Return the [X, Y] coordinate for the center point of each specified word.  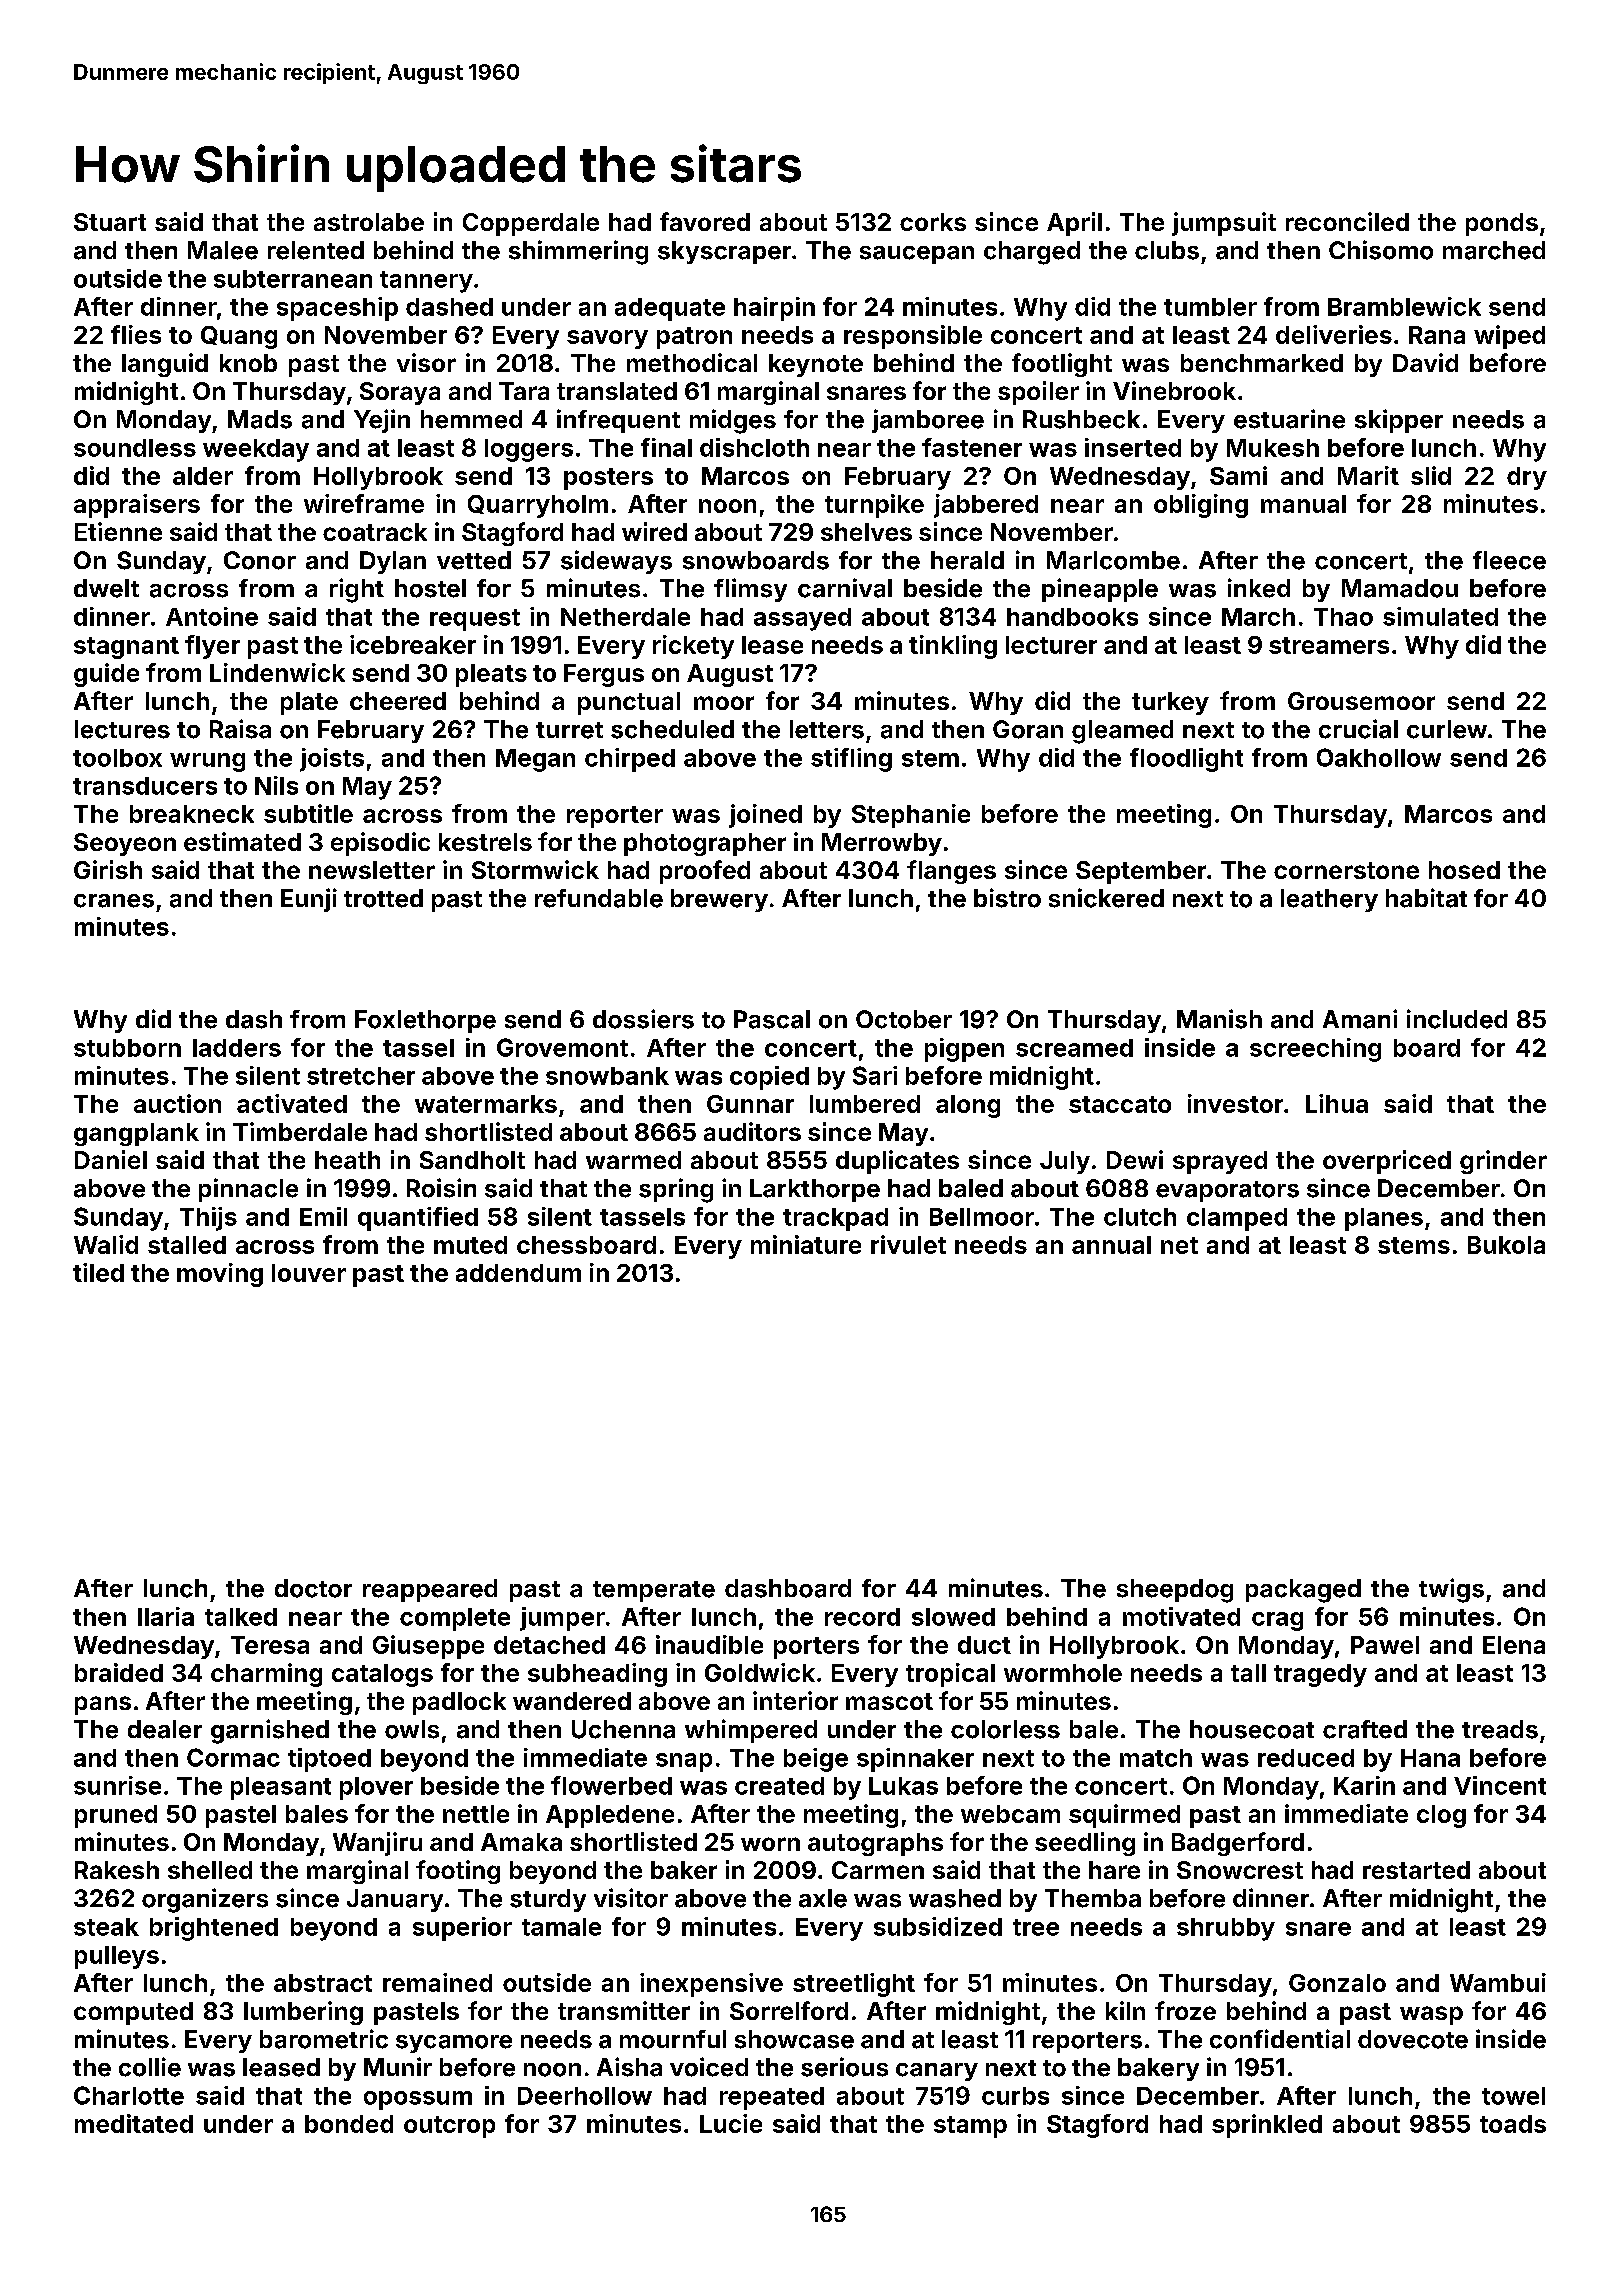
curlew [1447, 729]
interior [795, 1700]
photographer [705, 844]
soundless [135, 448]
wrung [207, 762]
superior [462, 1929]
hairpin [774, 309]
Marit [1368, 475]
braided [119, 1672]
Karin [1364, 1785]
